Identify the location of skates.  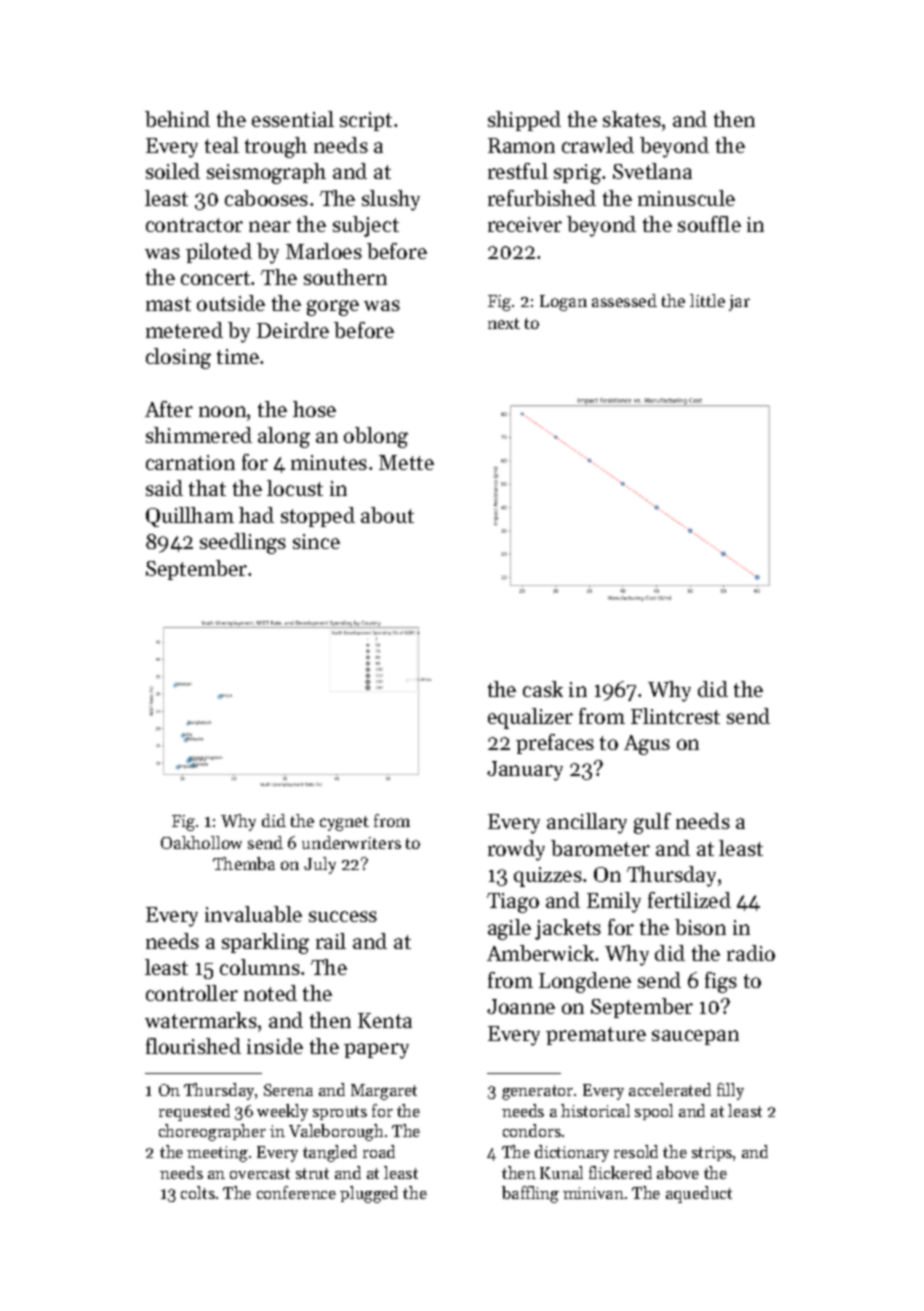
(632, 119).
